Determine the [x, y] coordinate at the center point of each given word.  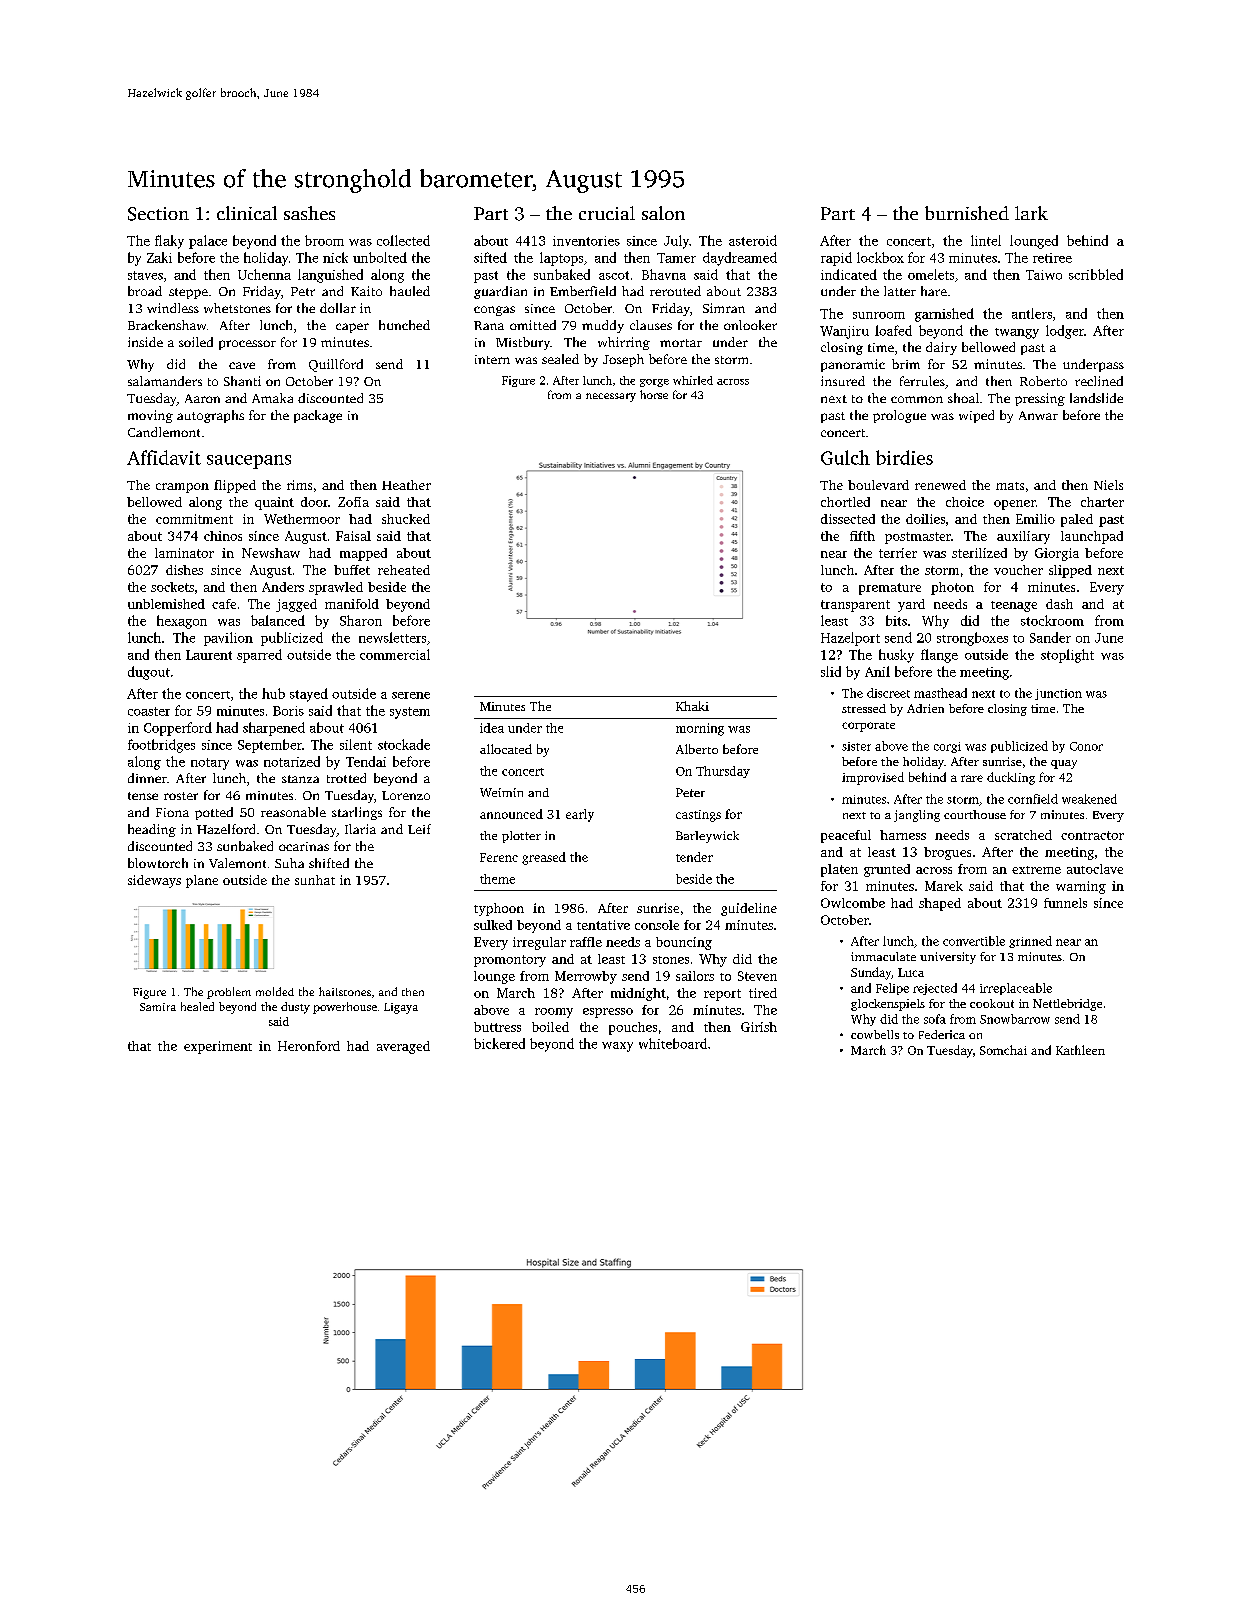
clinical [247, 213]
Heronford [309, 1046]
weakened [1089, 799]
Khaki [692, 706]
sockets [172, 587]
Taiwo [1044, 275]
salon [663, 213]
